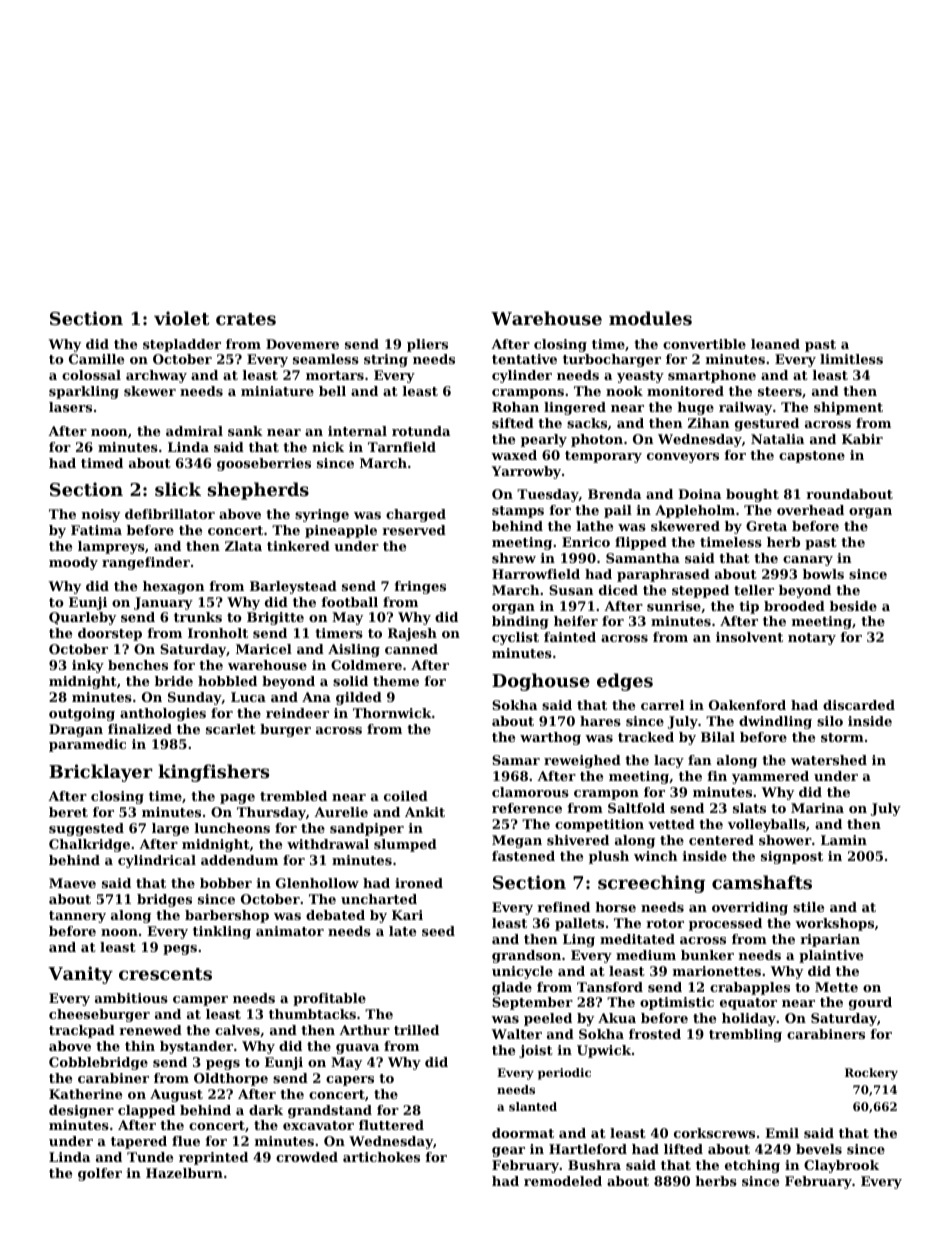 The width and height of the screenshot is (952, 1233). Describe the element at coordinates (848, 408) in the screenshot. I see `shipment` at that location.
